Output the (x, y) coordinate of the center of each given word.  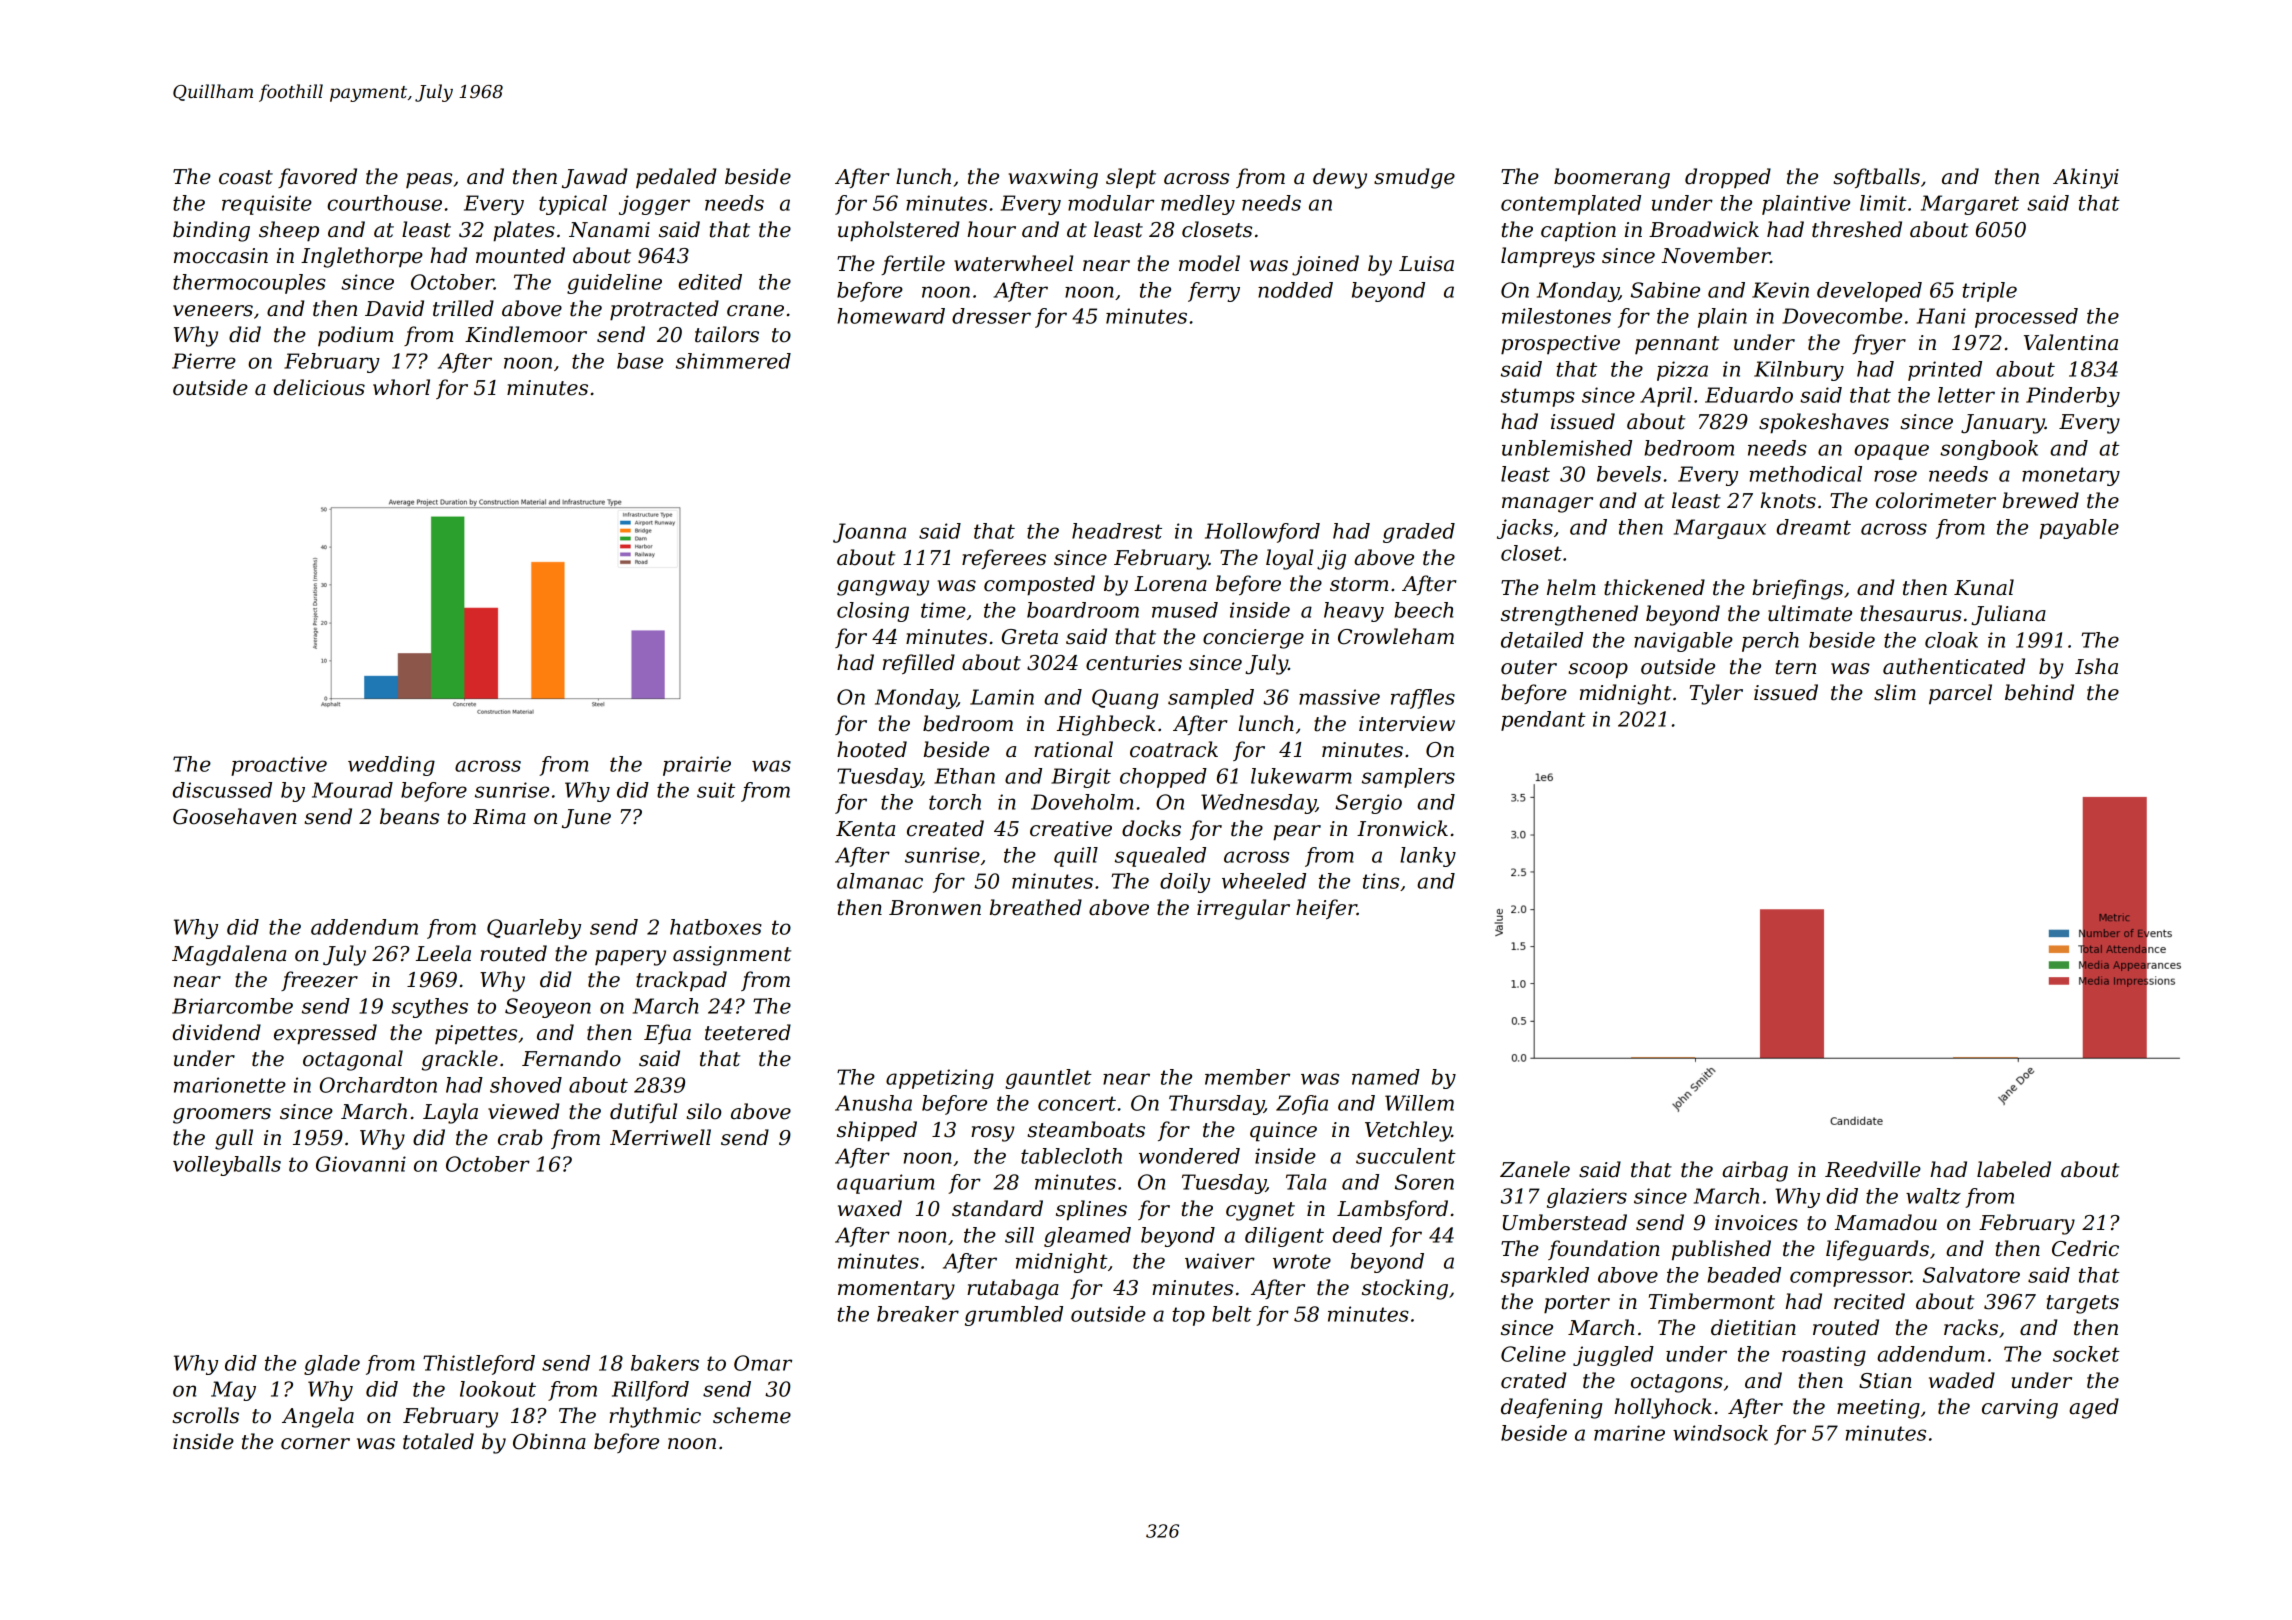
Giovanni (361, 1164)
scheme (752, 1415)
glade (332, 1365)
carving (2020, 1409)
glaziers (1587, 1198)
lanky (1428, 857)
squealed (1160, 857)
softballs (1876, 178)
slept (1131, 178)
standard (997, 1208)
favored (317, 178)
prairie (697, 766)
